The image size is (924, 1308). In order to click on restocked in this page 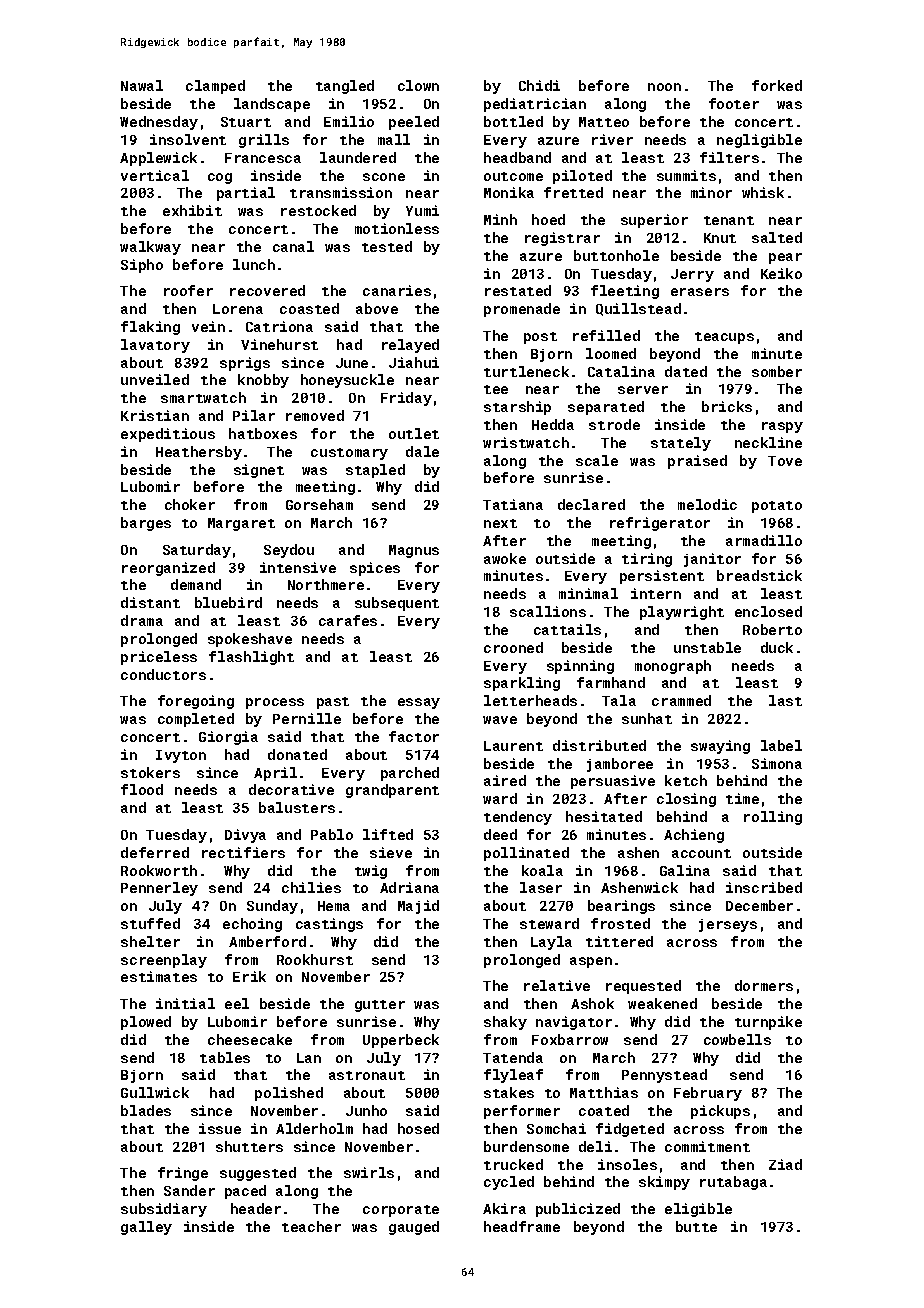, I will do `click(318, 210)`.
